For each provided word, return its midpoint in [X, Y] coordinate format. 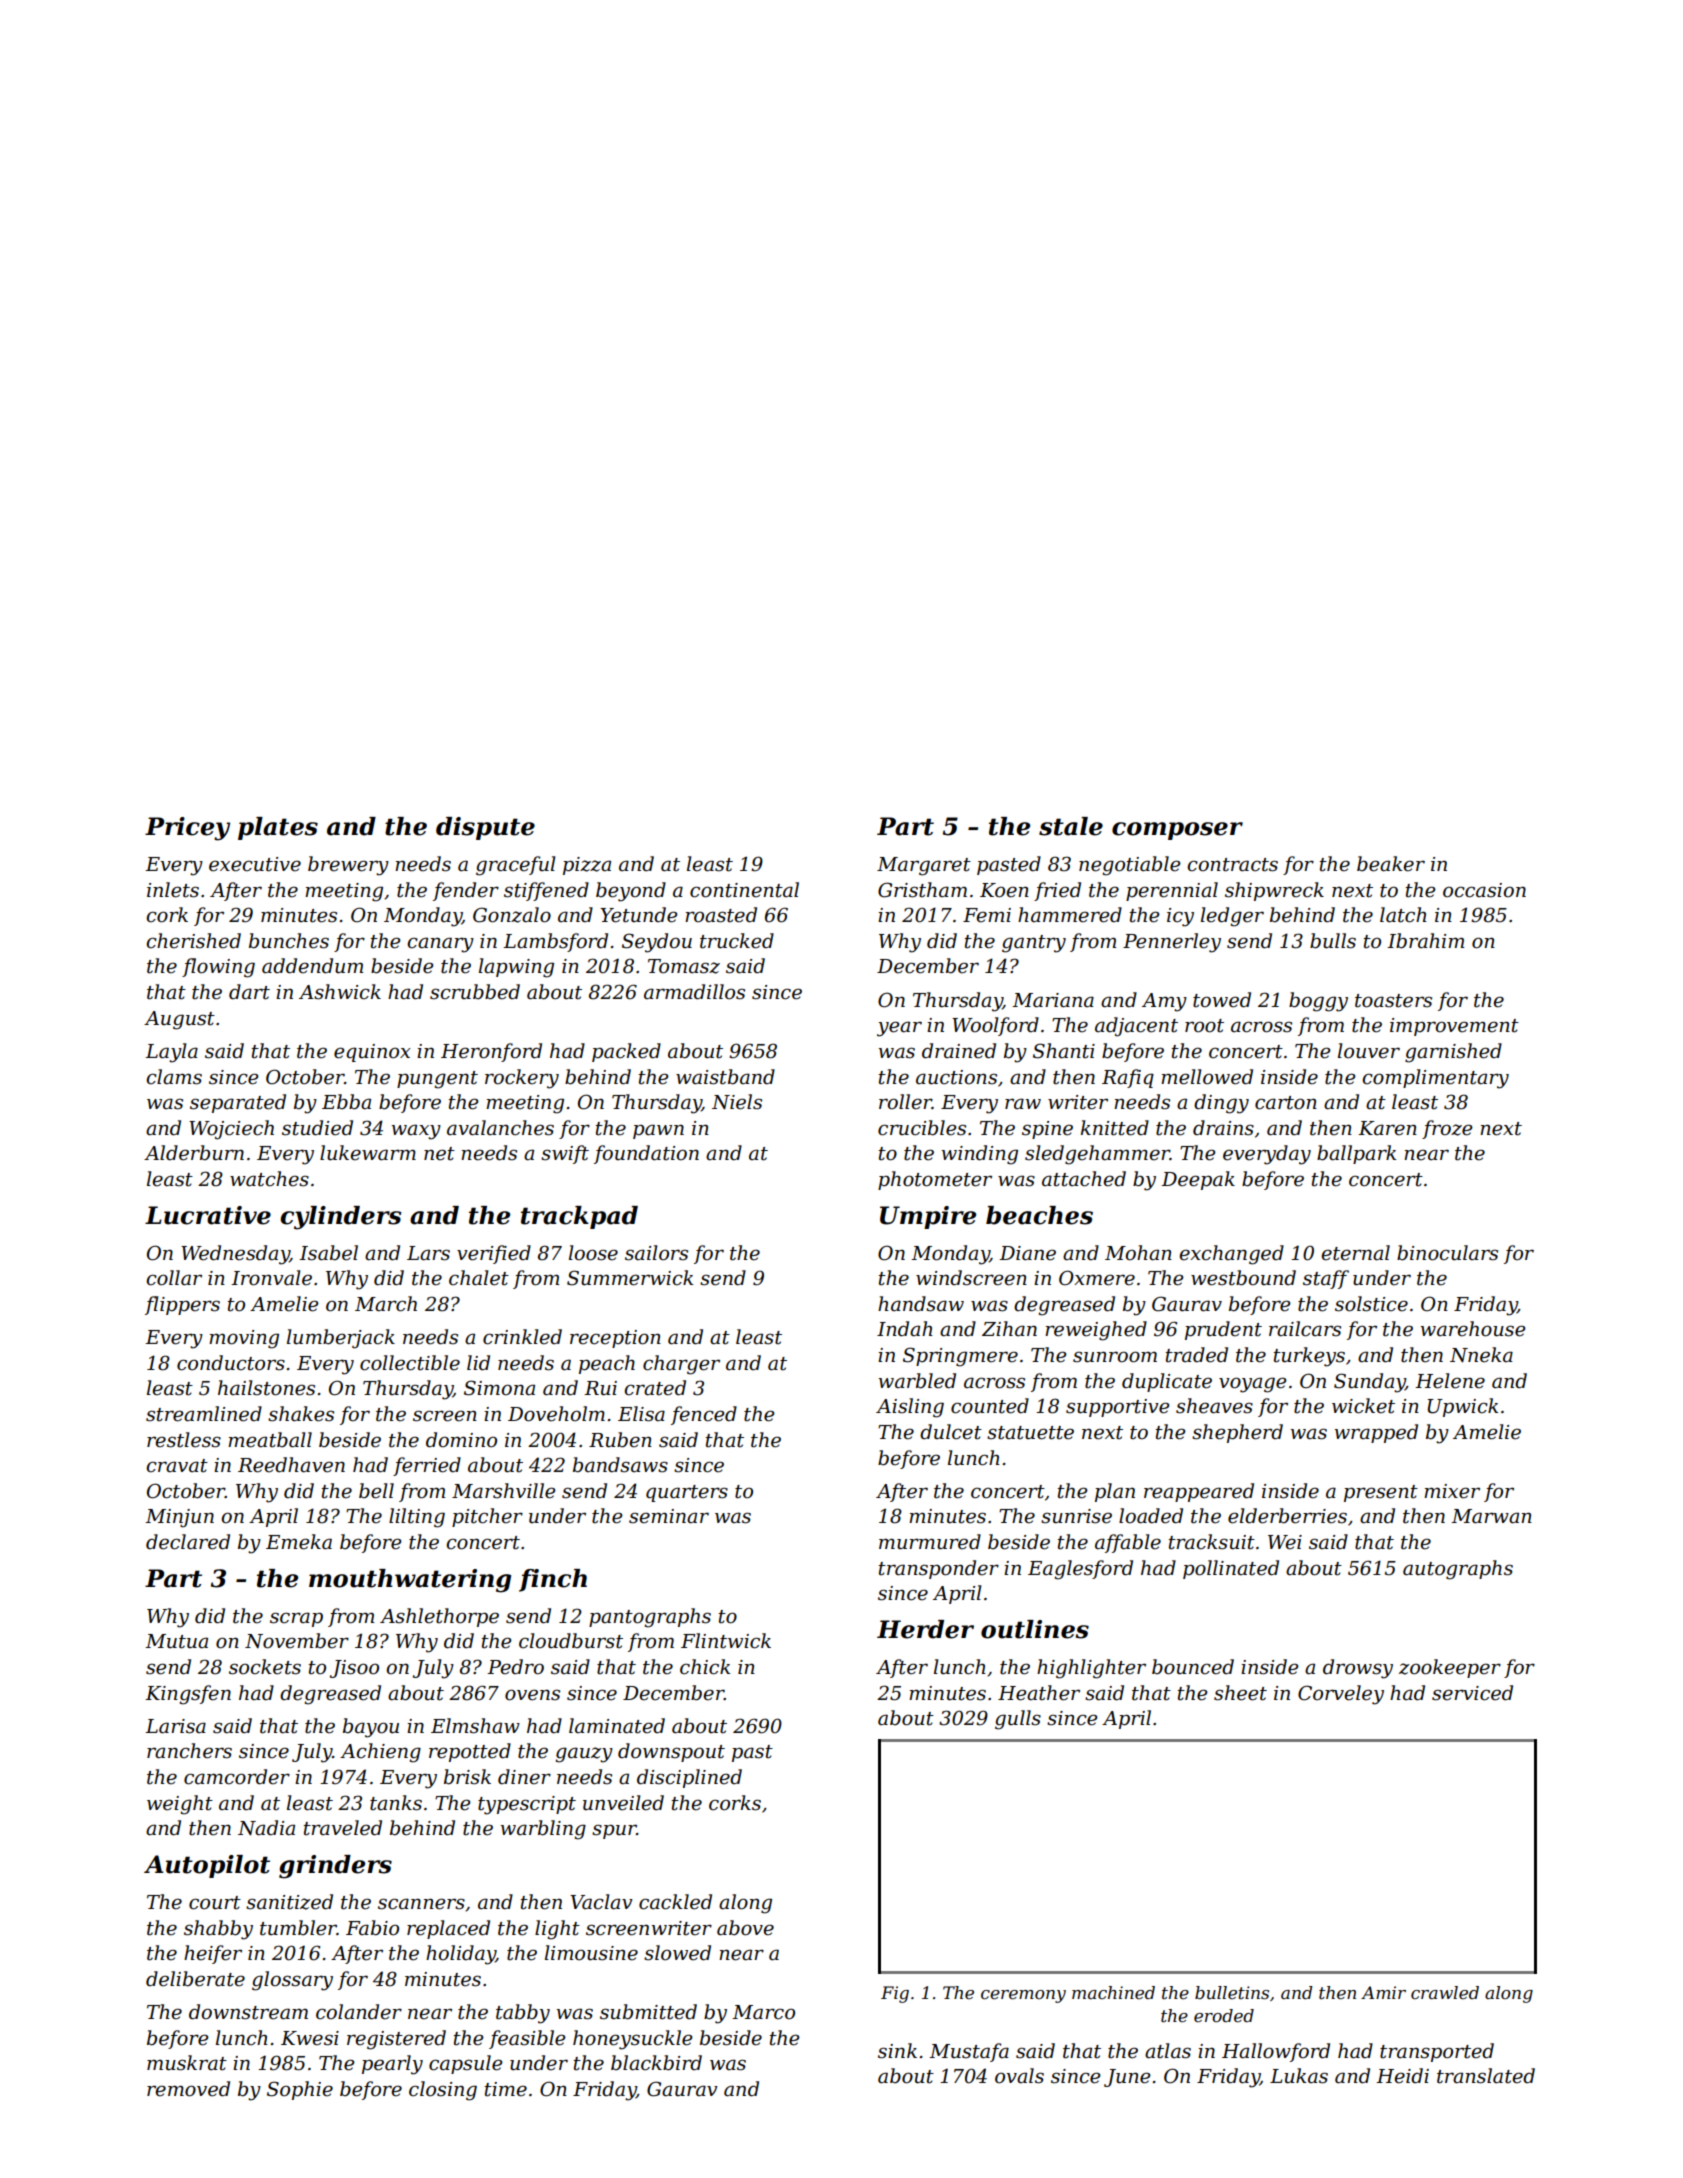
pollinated [1231, 1569]
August [179, 1020]
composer [1177, 831]
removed [188, 2089]
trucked [737, 941]
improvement [1454, 1027]
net [439, 1154]
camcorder [237, 1777]
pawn [658, 1131]
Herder [925, 1629]
